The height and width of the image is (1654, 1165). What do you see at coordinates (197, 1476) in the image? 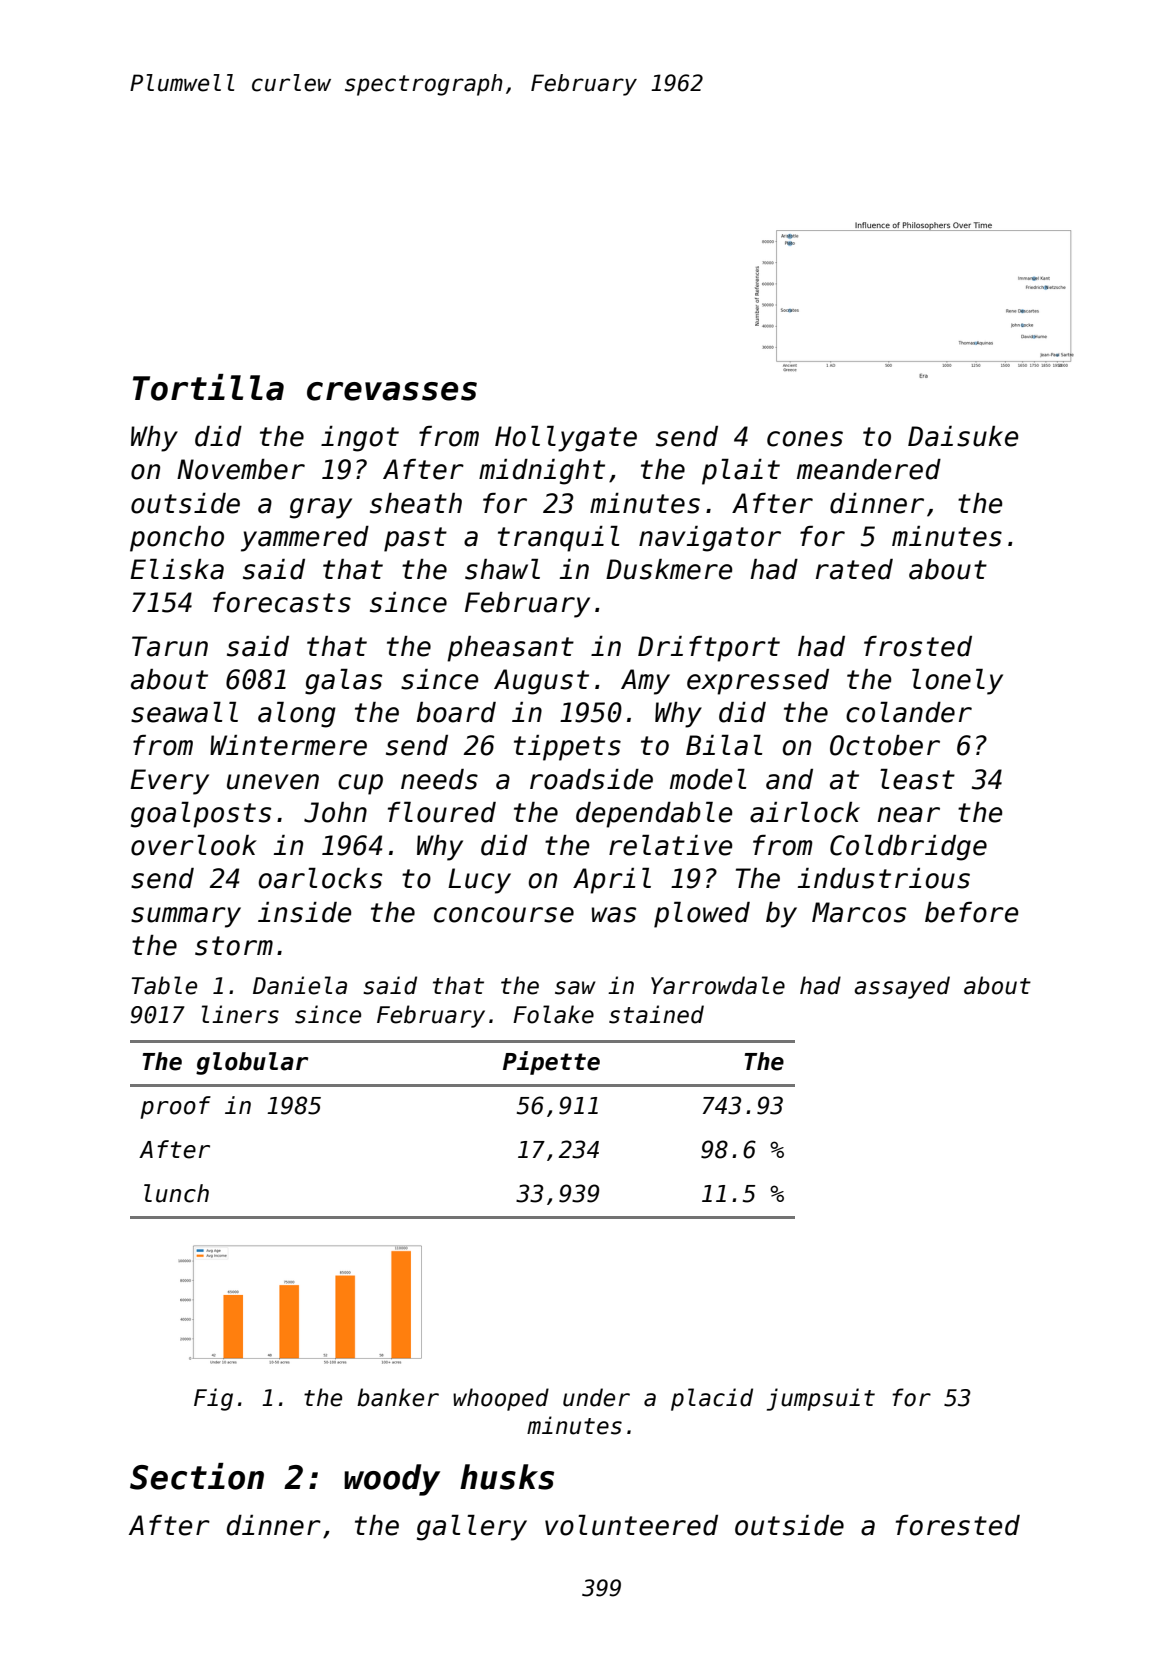
I see `Section` at bounding box center [197, 1476].
